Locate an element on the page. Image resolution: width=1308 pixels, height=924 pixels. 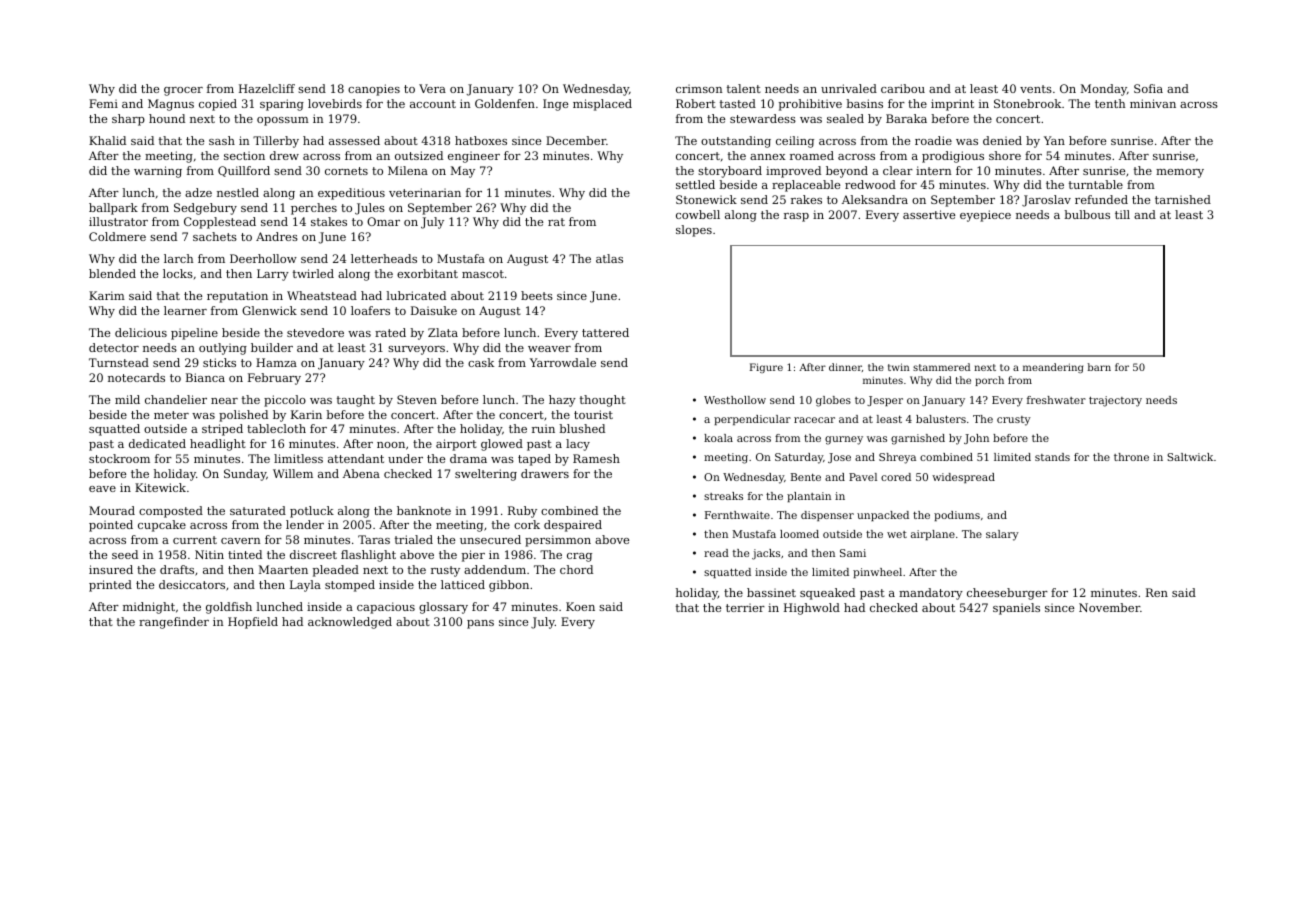
stammered is located at coordinates (941, 367).
